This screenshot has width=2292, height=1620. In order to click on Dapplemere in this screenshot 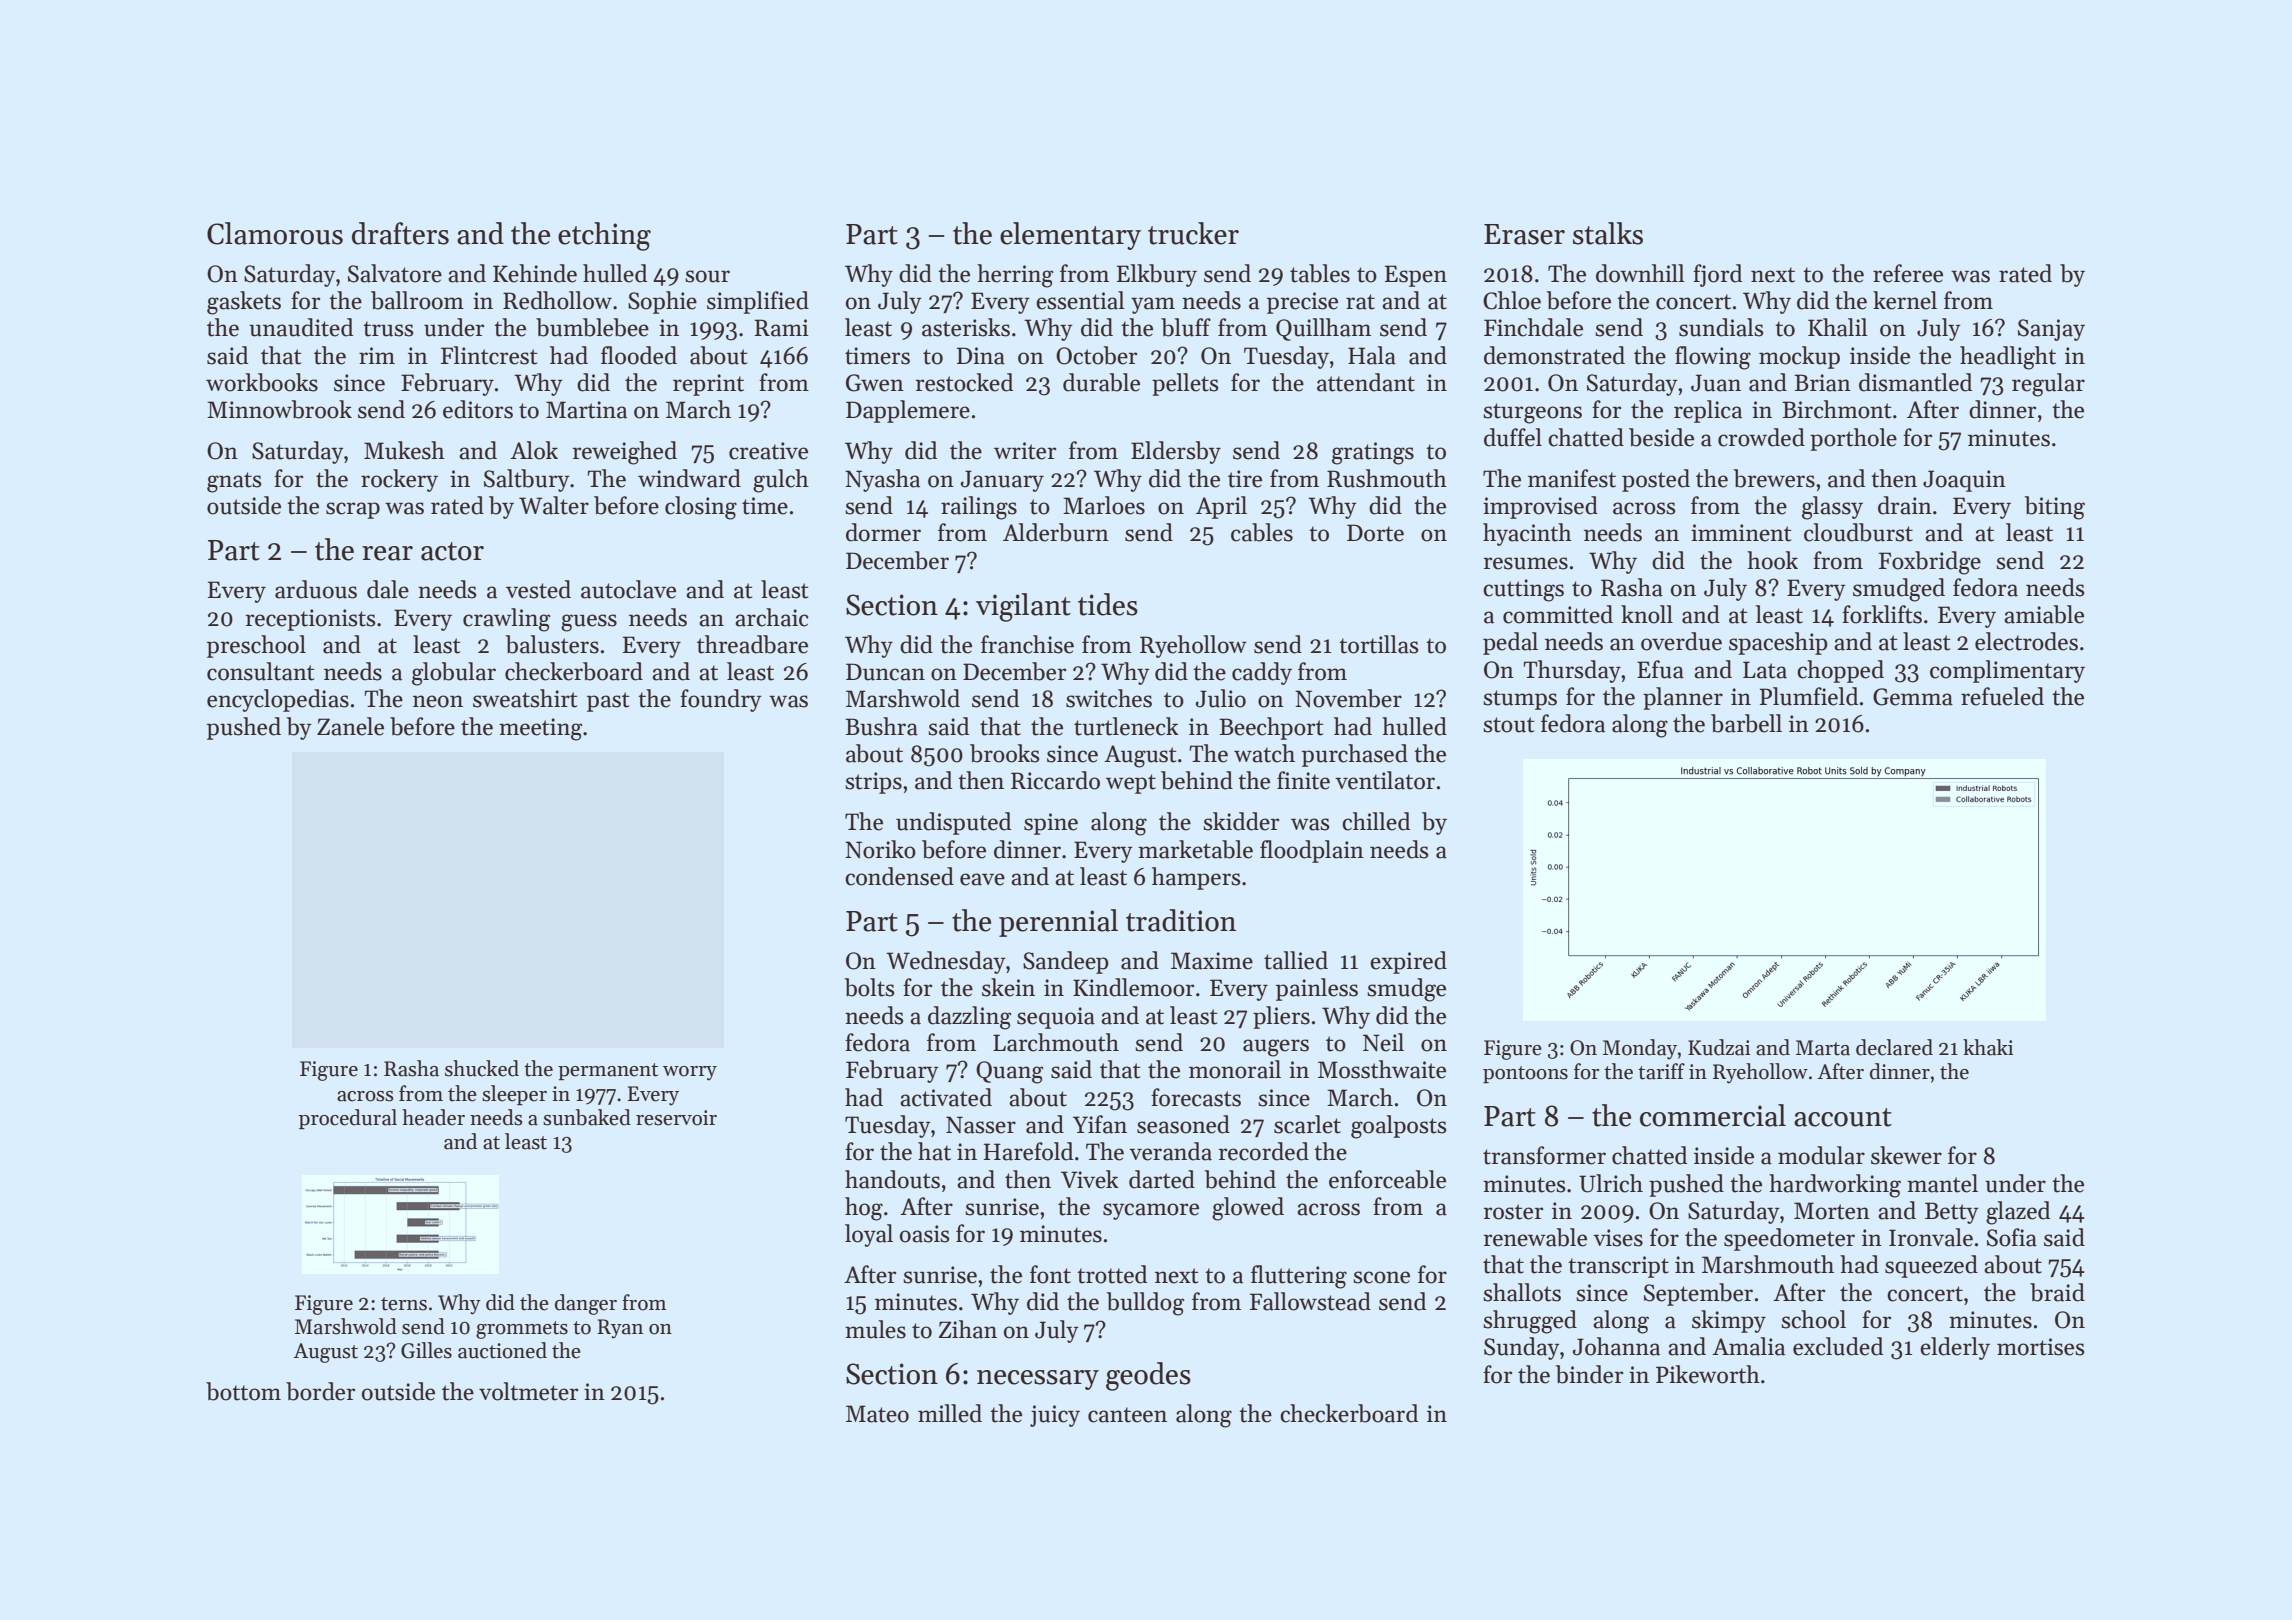, I will do `click(908, 411)`.
